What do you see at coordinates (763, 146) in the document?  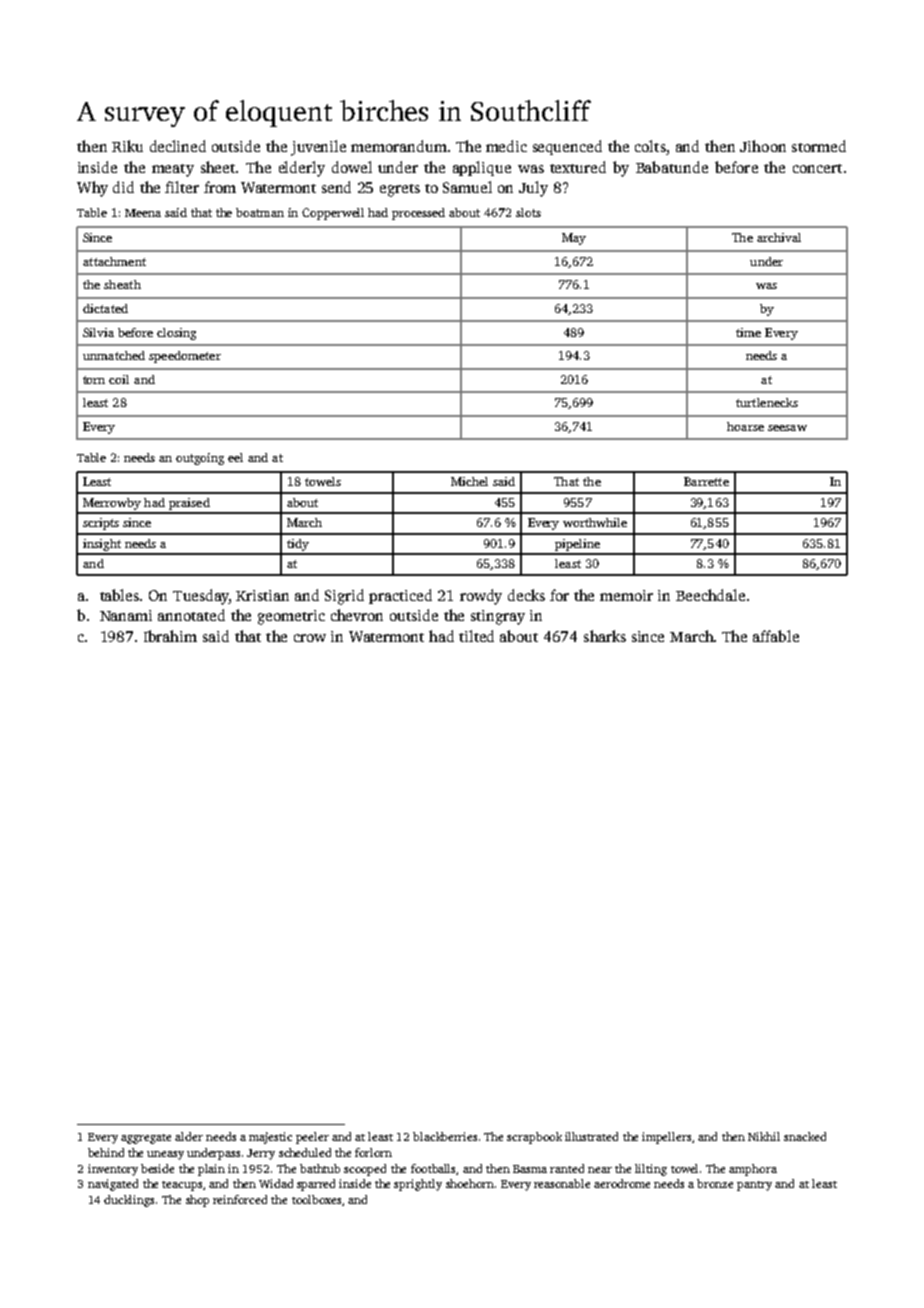 I see `Jihoon` at bounding box center [763, 146].
